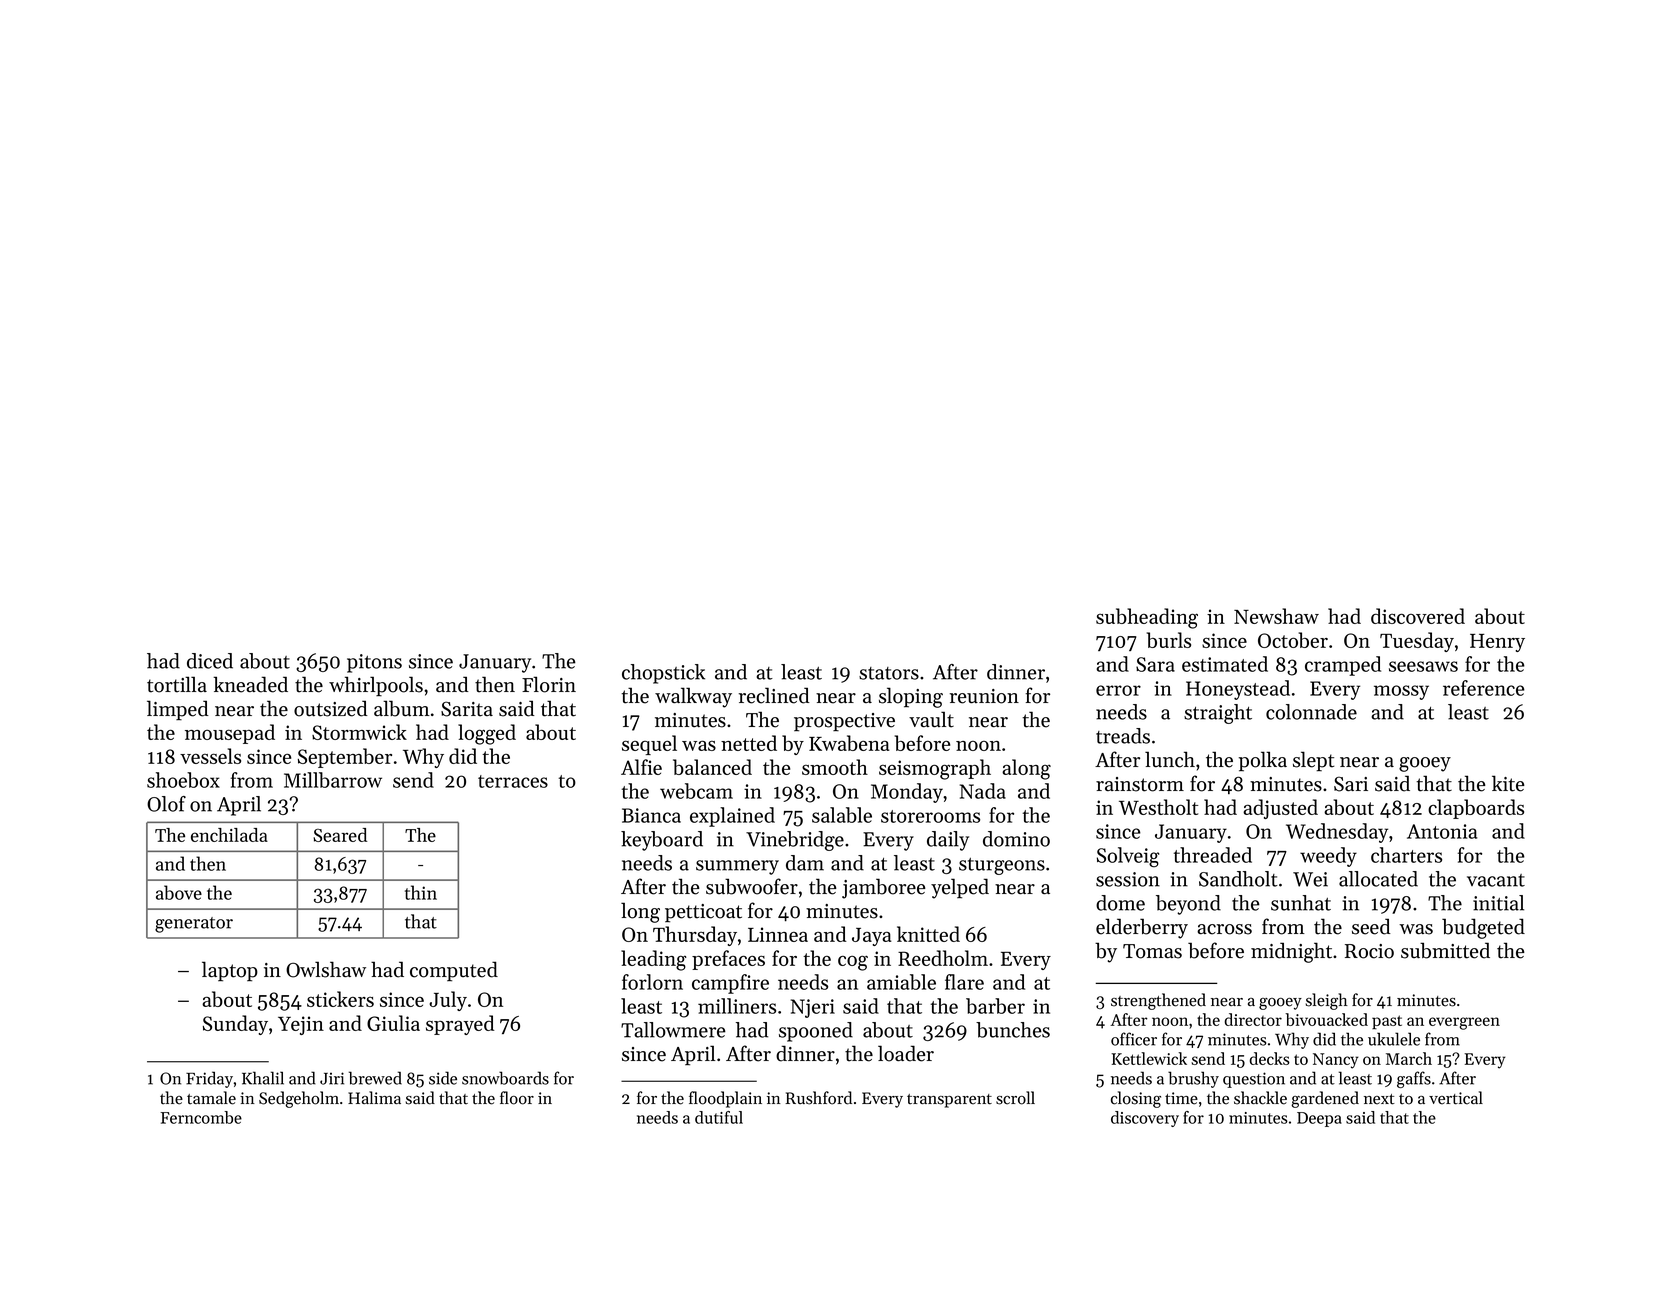 This screenshot has width=1672, height=1292. I want to click on Wei, so click(1310, 879).
